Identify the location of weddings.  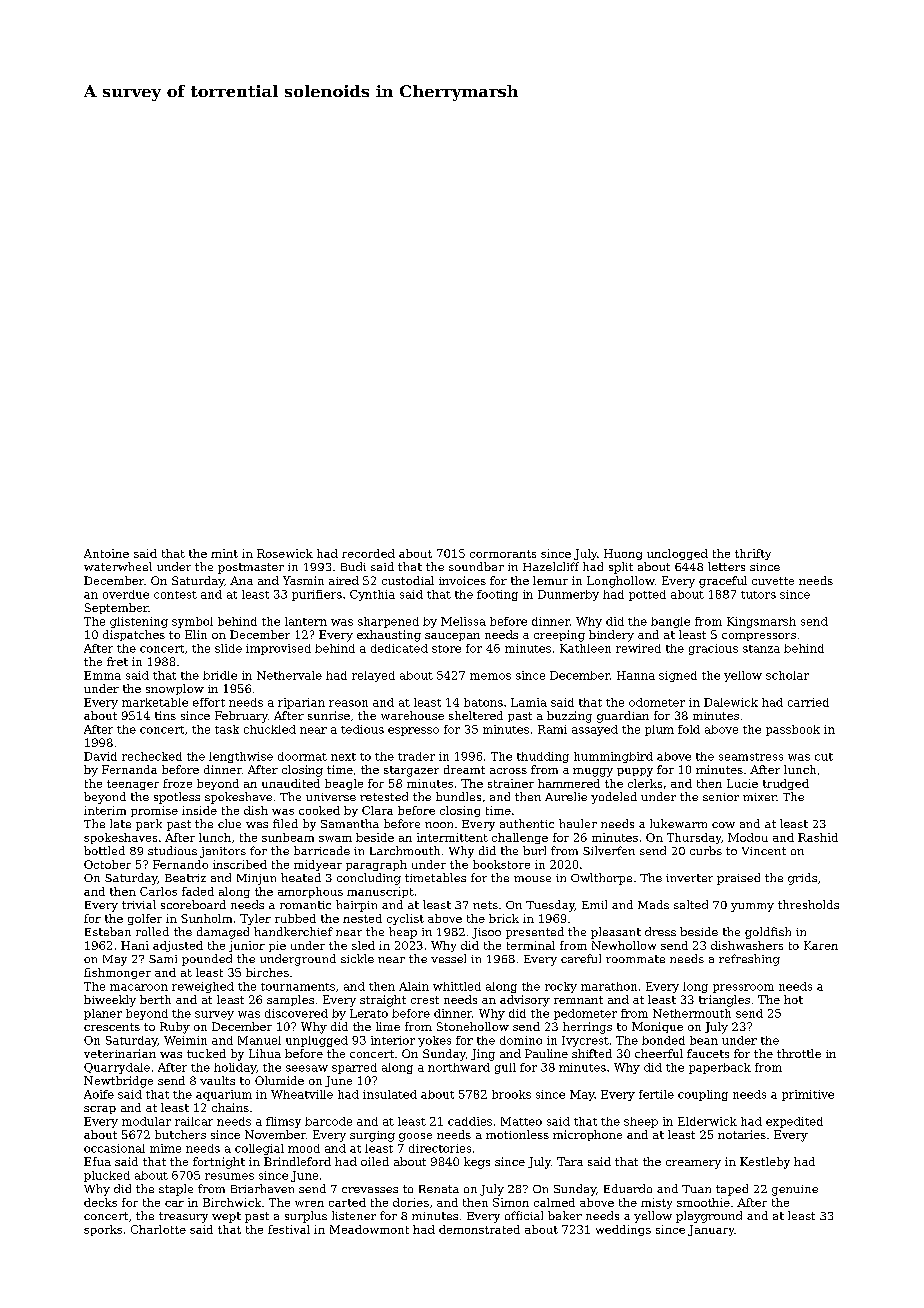
(623, 1230).
